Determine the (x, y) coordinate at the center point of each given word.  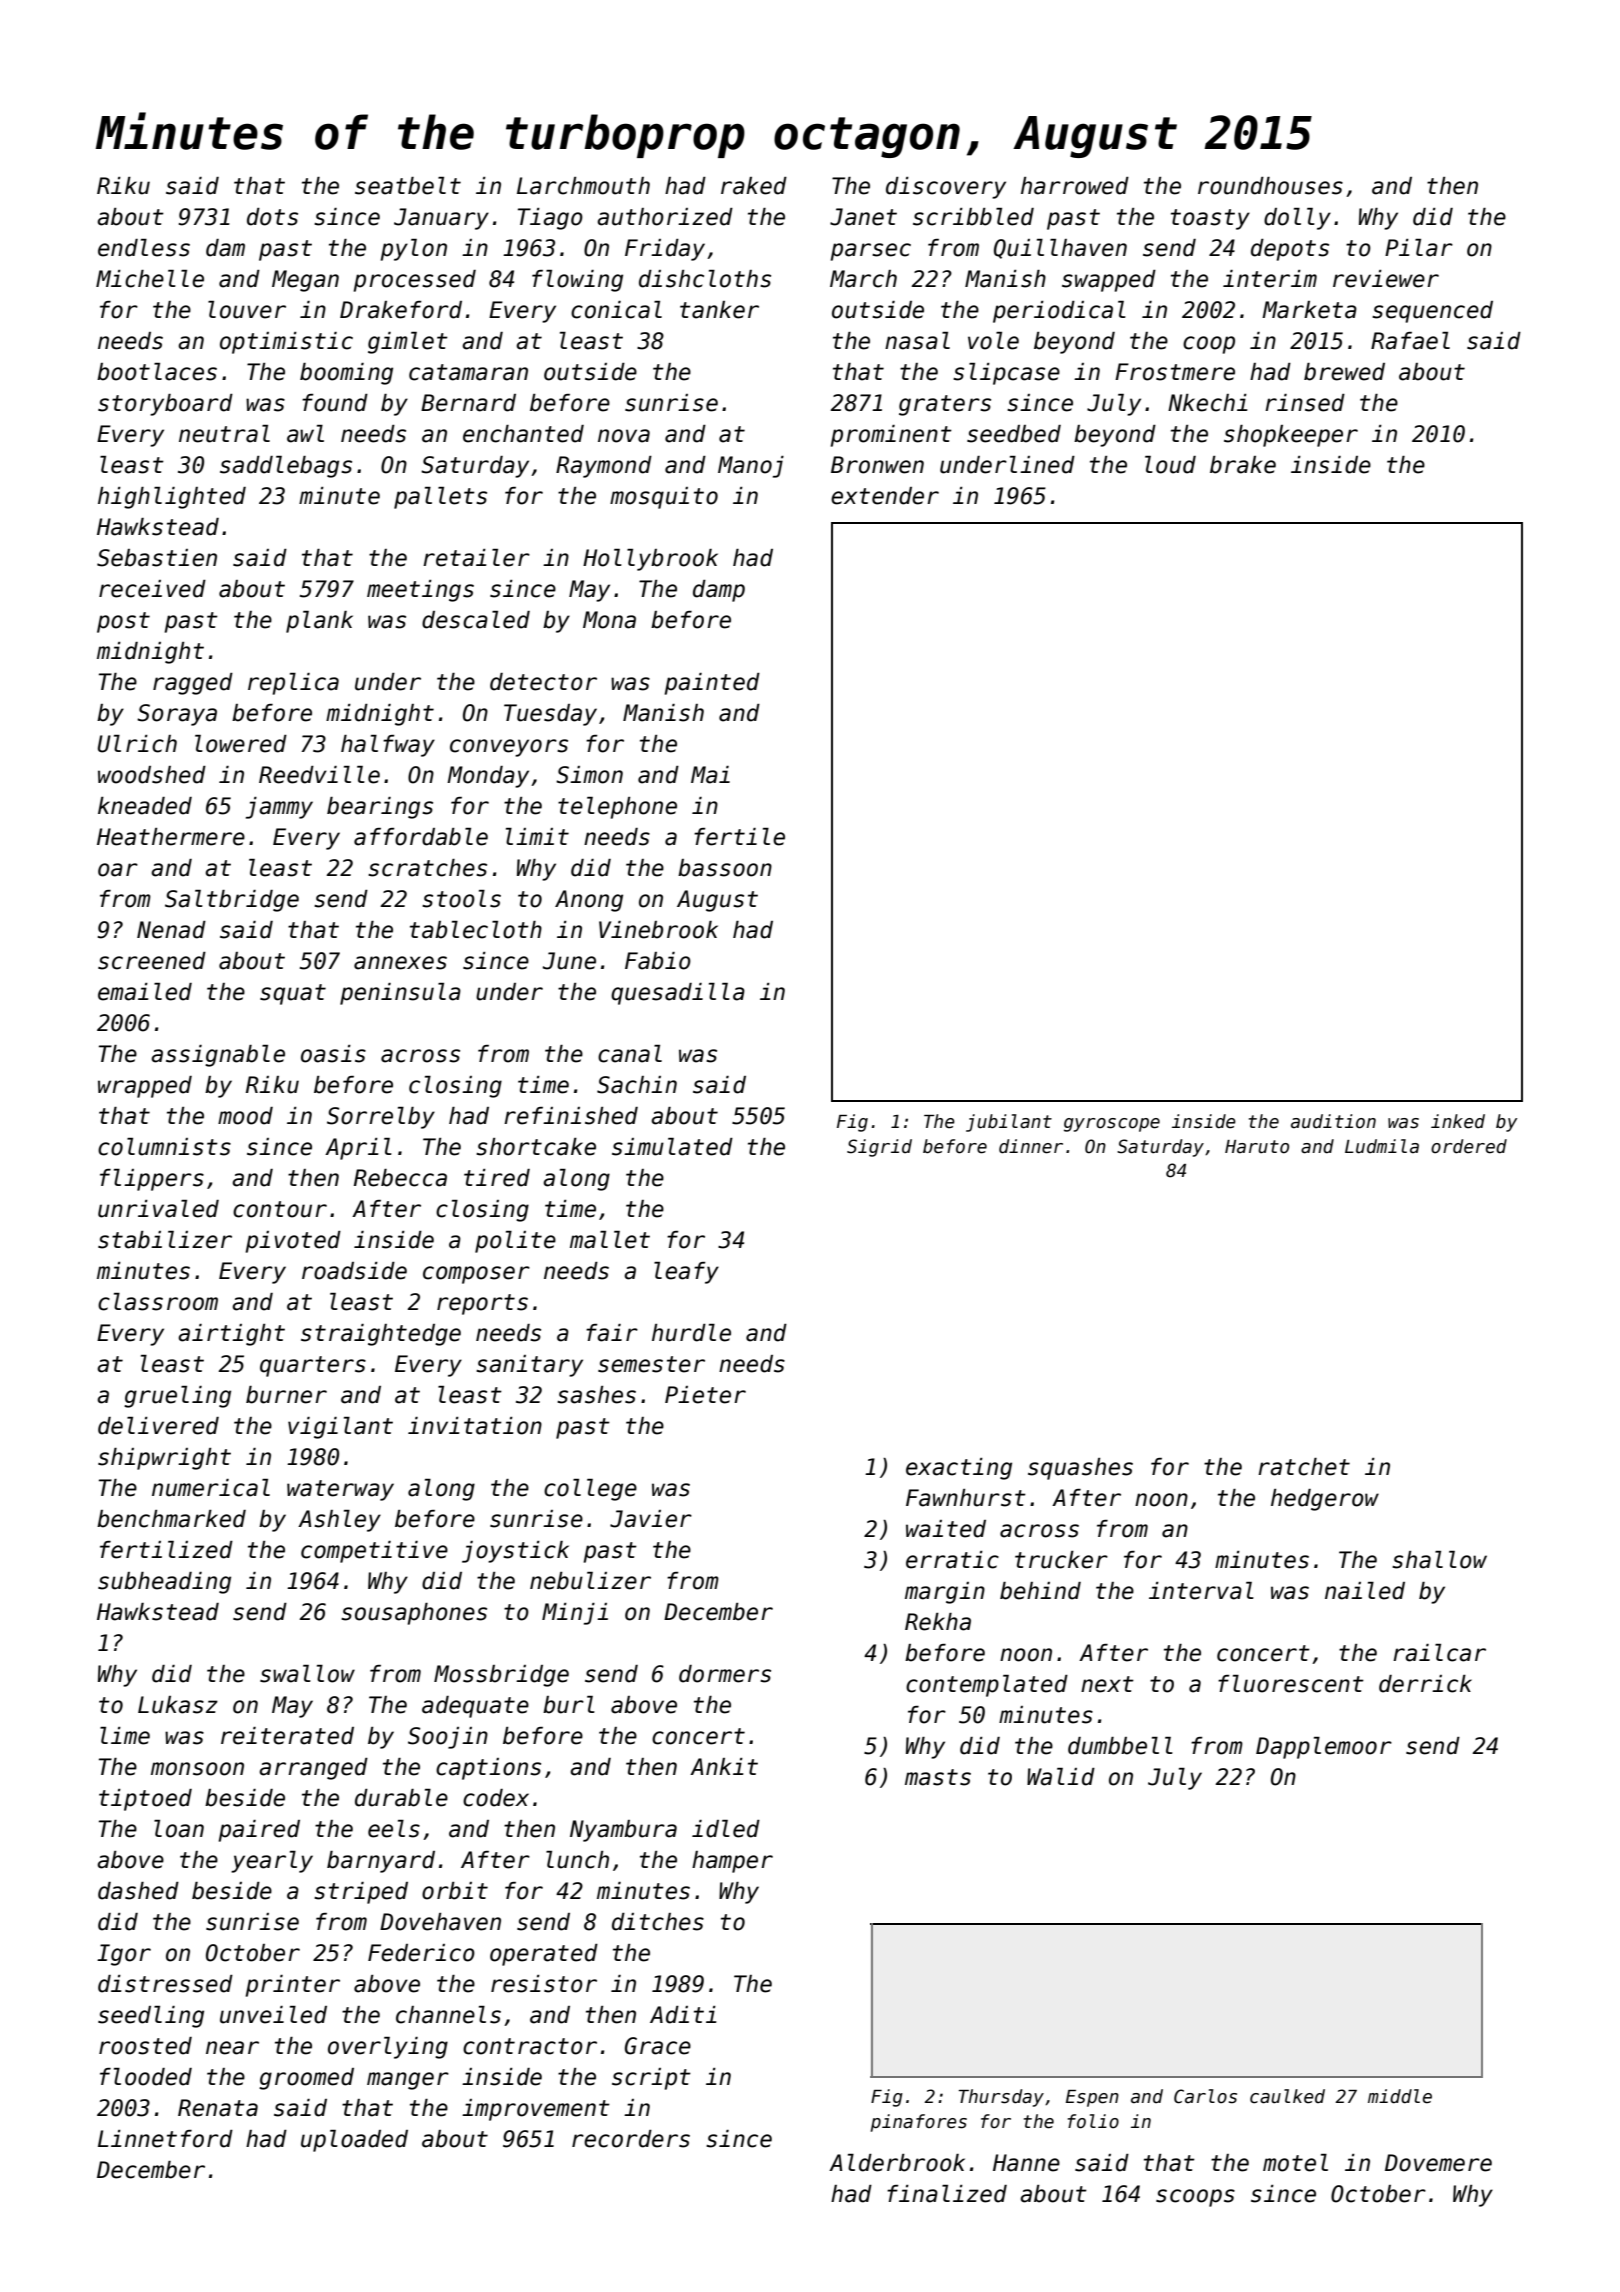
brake (1243, 465)
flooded (146, 2077)
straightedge (381, 1335)
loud (1170, 465)
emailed (145, 992)
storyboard (165, 405)
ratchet (1304, 1467)
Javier (651, 1519)
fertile (739, 837)
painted (712, 684)
